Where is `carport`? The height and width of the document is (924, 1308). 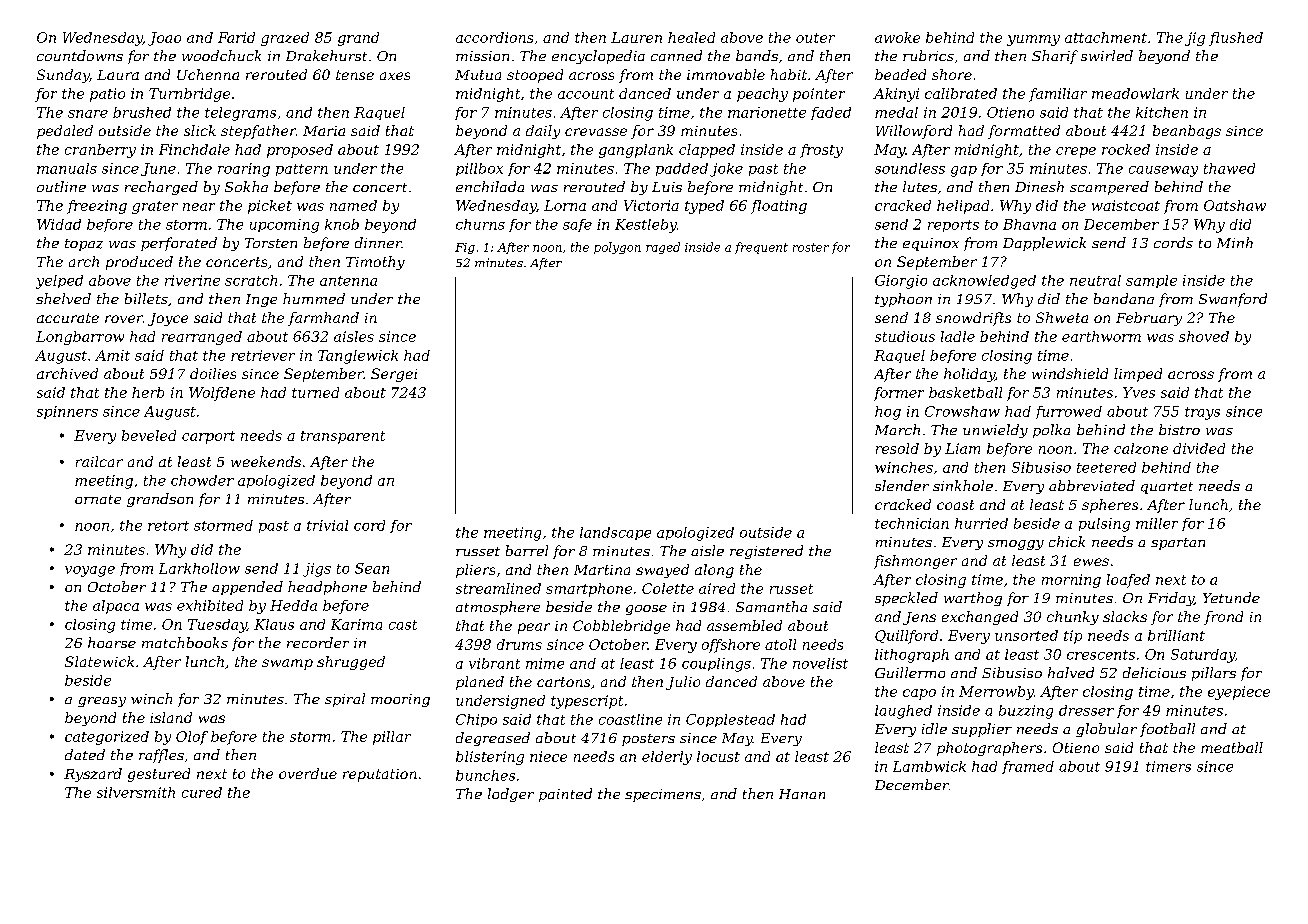 carport is located at coordinates (208, 437).
